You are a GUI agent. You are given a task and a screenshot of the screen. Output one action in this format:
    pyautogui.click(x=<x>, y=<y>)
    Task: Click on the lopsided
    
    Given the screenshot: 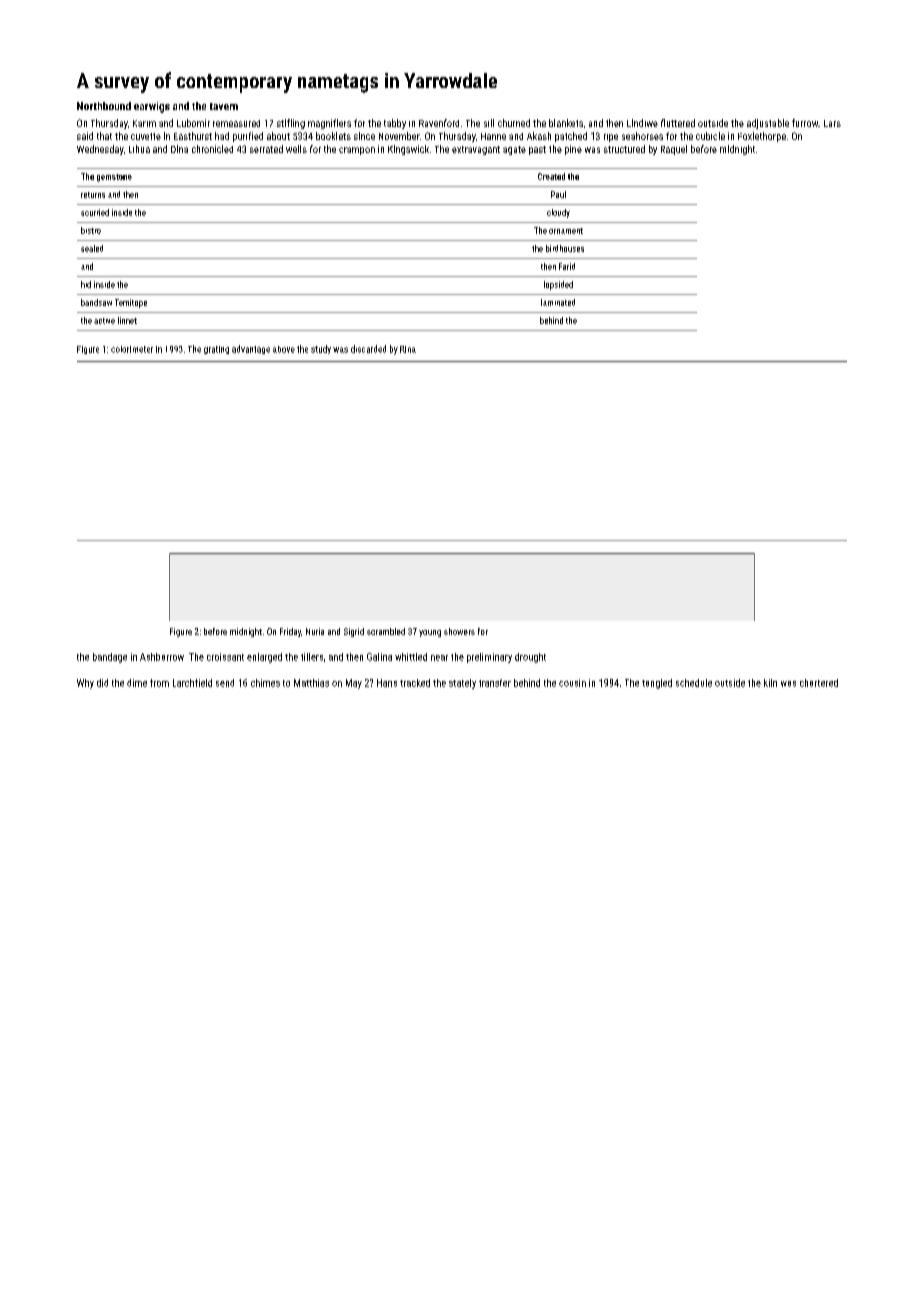 What is the action you would take?
    pyautogui.click(x=558, y=285)
